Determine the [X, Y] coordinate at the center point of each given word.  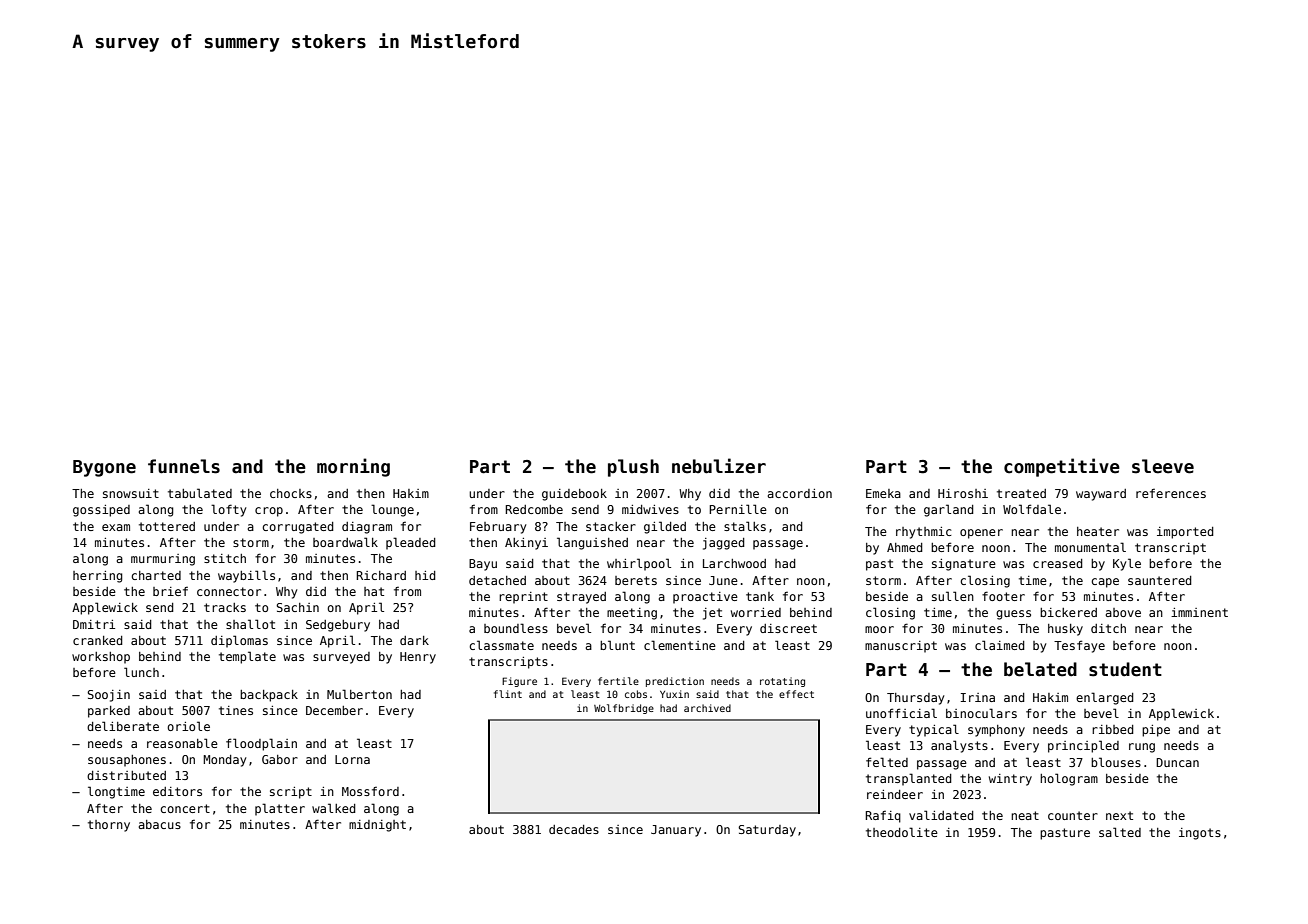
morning [353, 467]
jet [712, 614]
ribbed [1113, 729]
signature [964, 565]
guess [1013, 615]
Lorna [352, 759]
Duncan [1177, 762]
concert [185, 808]
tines [236, 710]
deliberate [123, 726]
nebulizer [719, 466]
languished [592, 543]
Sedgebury [338, 626]
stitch [225, 558]
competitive [1062, 467]
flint [508, 694]
